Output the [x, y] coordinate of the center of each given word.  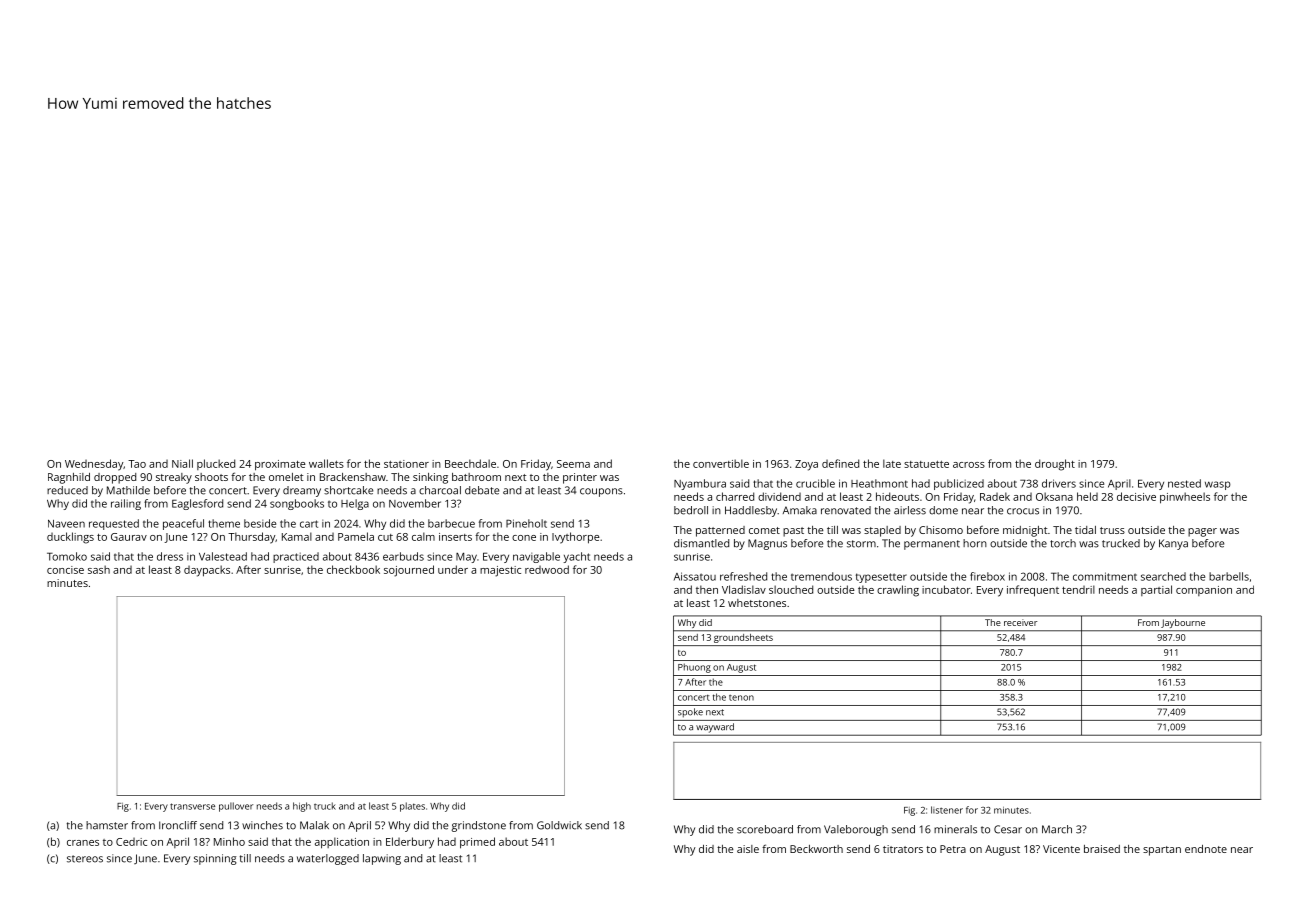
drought [1055, 465]
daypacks [207, 571]
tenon [741, 698]
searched [1163, 576]
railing [126, 504]
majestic [500, 571]
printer [580, 478]
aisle [748, 849]
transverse [192, 806]
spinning [215, 859]
